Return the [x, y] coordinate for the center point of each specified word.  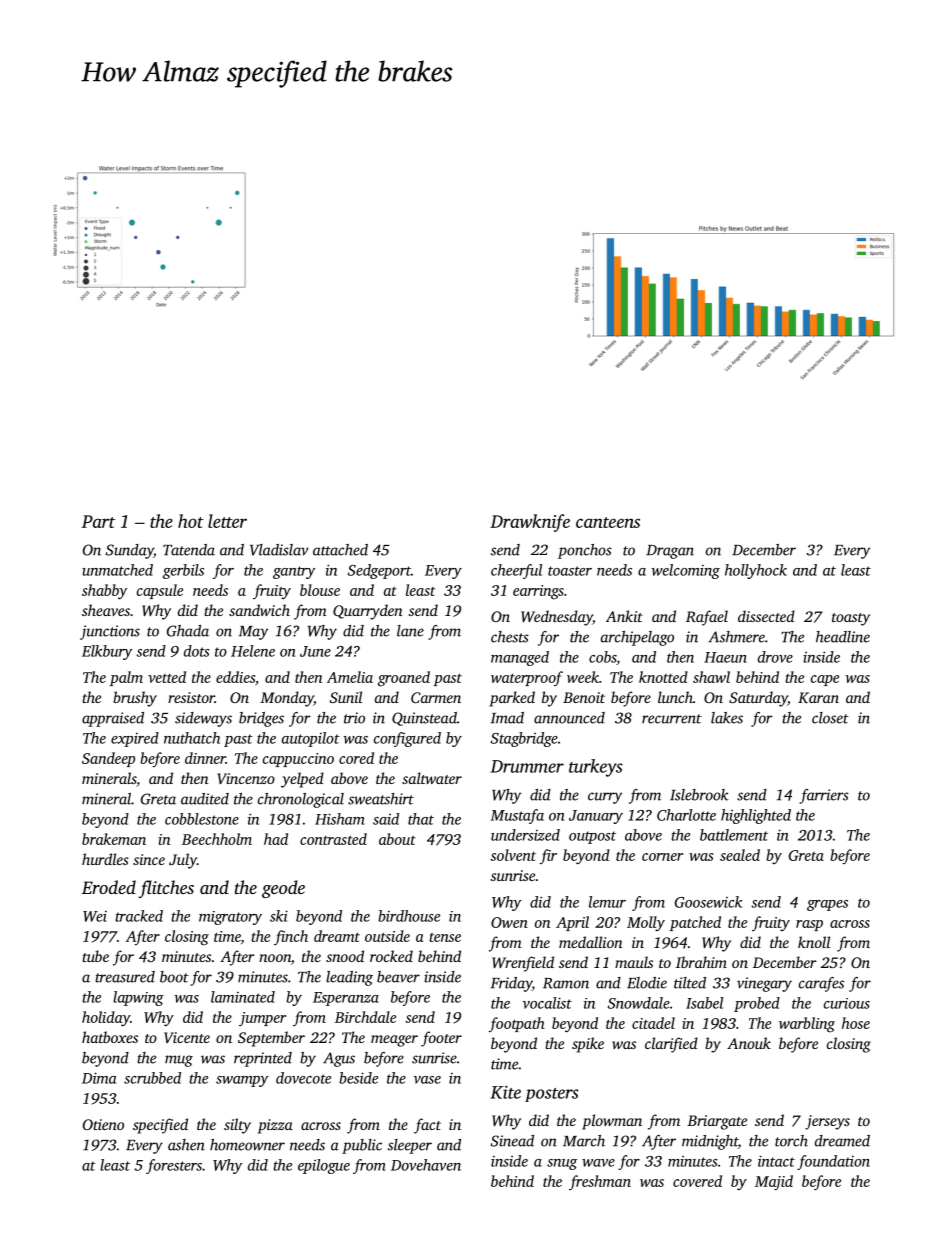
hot [191, 521]
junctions [110, 632]
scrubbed [152, 1078]
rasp [809, 925]
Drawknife [530, 523]
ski [279, 916]
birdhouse [409, 916]
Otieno [103, 1124]
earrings [538, 592]
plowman [612, 1122]
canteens [608, 522]
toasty [851, 619]
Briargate [717, 1122]
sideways [203, 719]
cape [825, 680]
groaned [404, 679]
